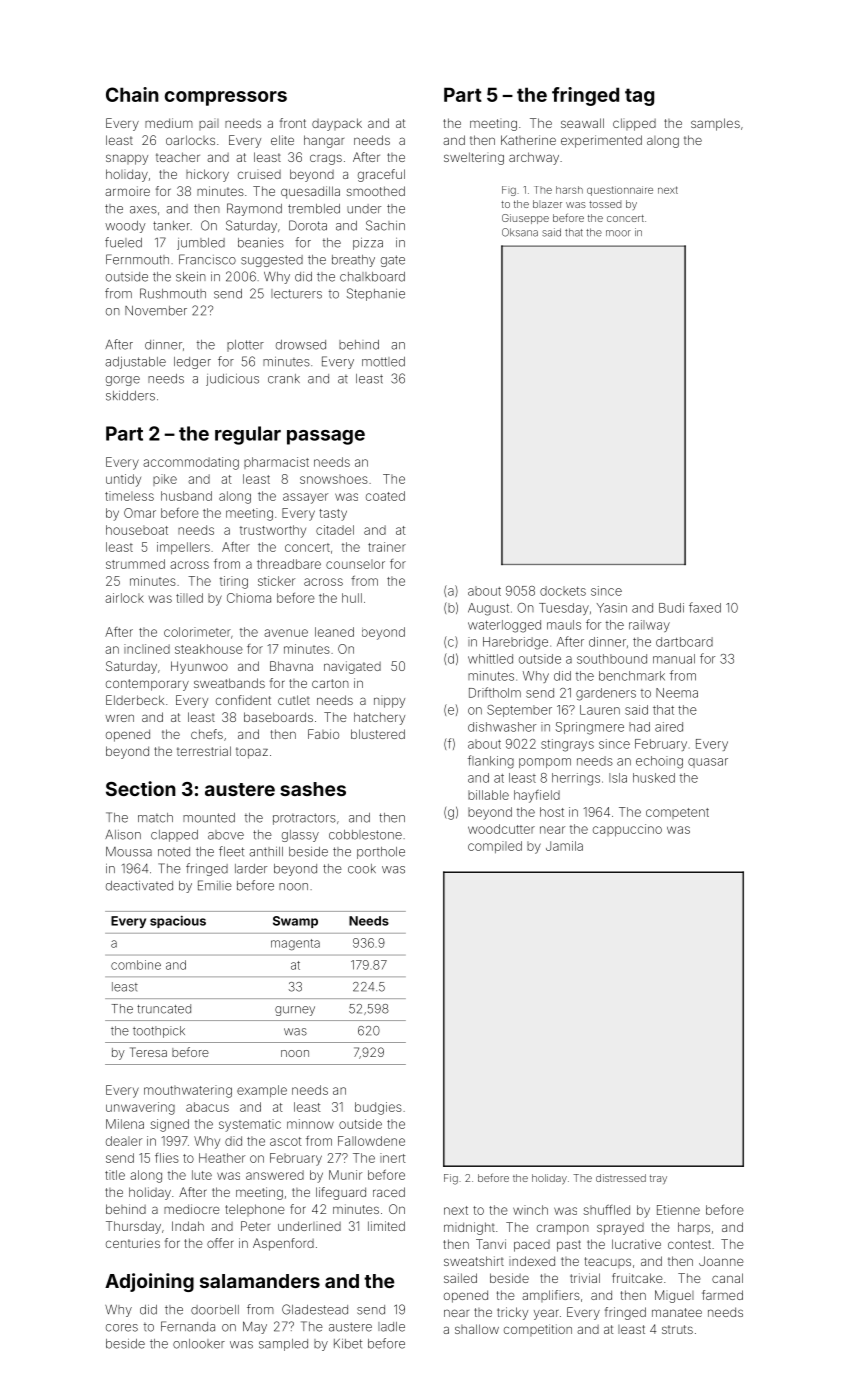  What do you see at coordinates (383, 362) in the page?
I see `mottled` at bounding box center [383, 362].
